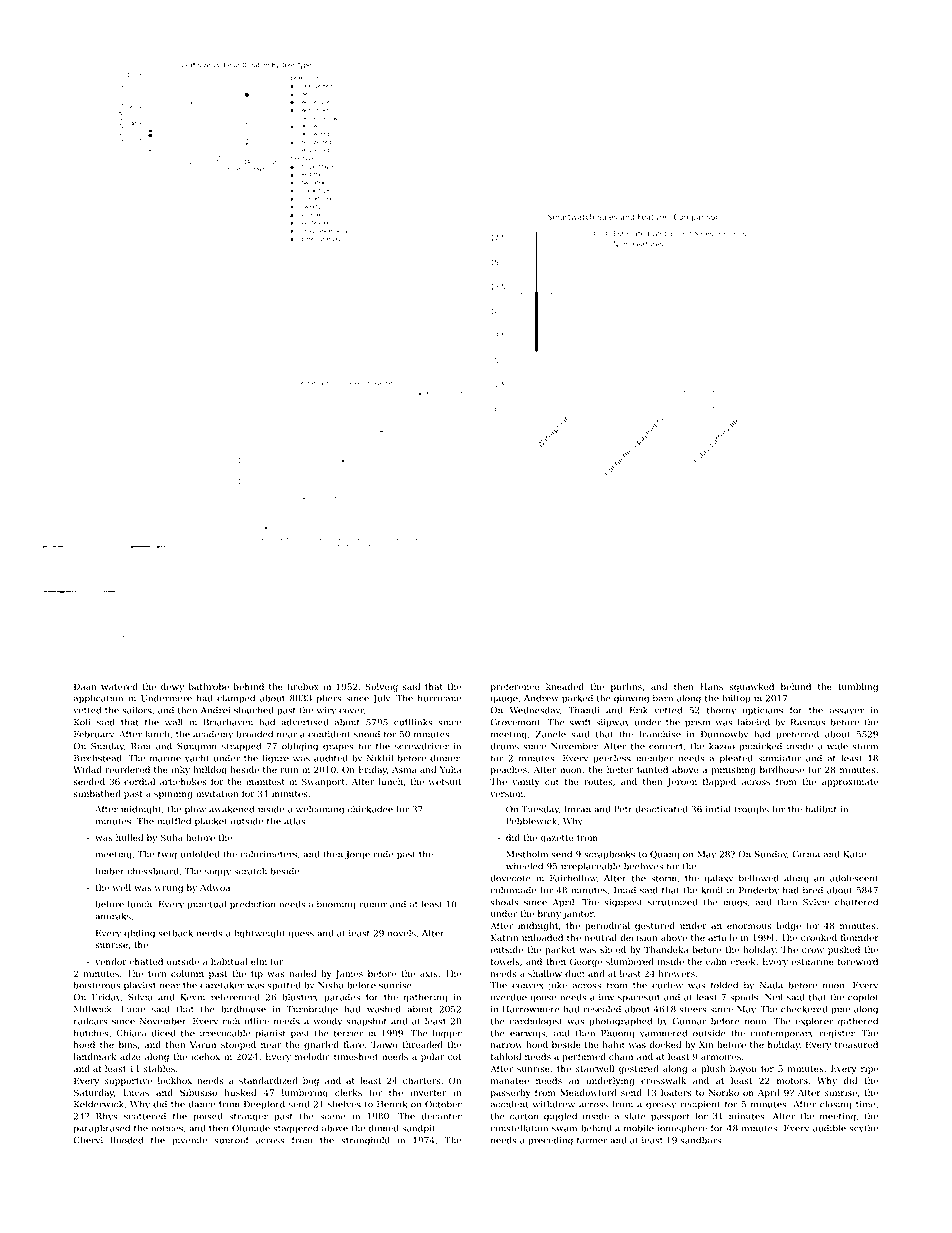  What do you see at coordinates (384, 854) in the screenshot?
I see `rode` at bounding box center [384, 854].
